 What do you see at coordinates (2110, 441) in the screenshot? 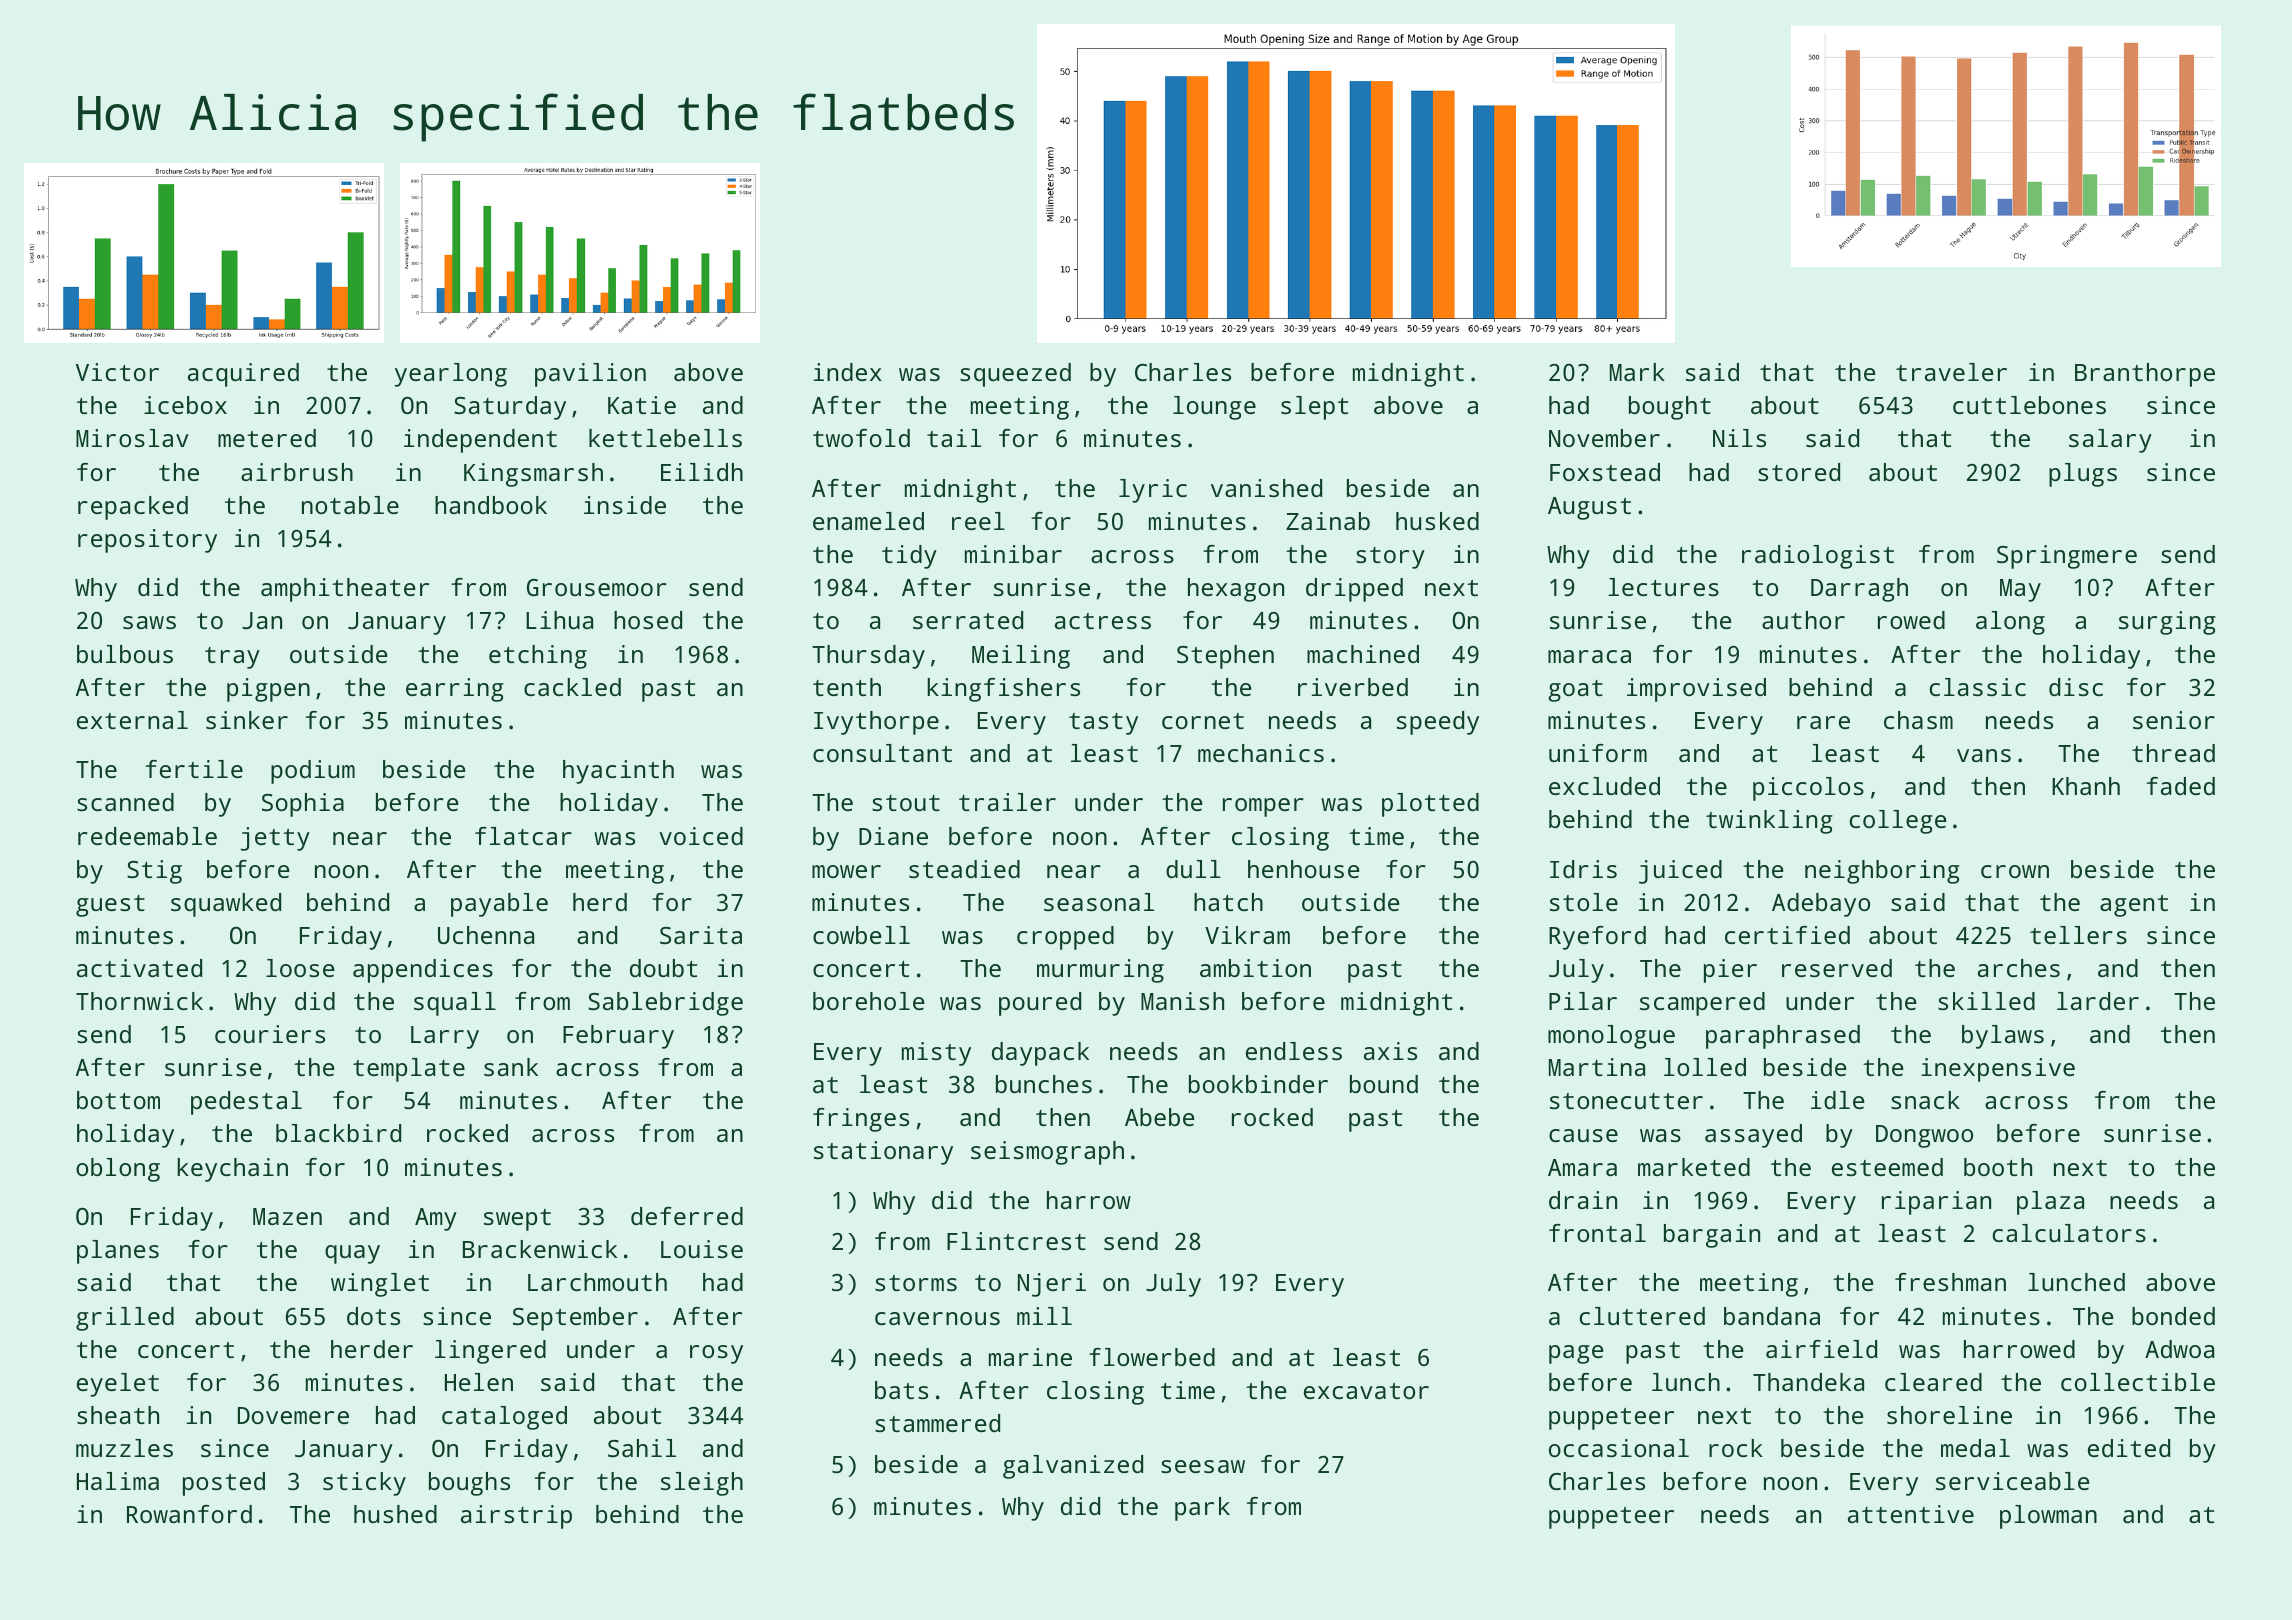
I see `salary` at bounding box center [2110, 441].
